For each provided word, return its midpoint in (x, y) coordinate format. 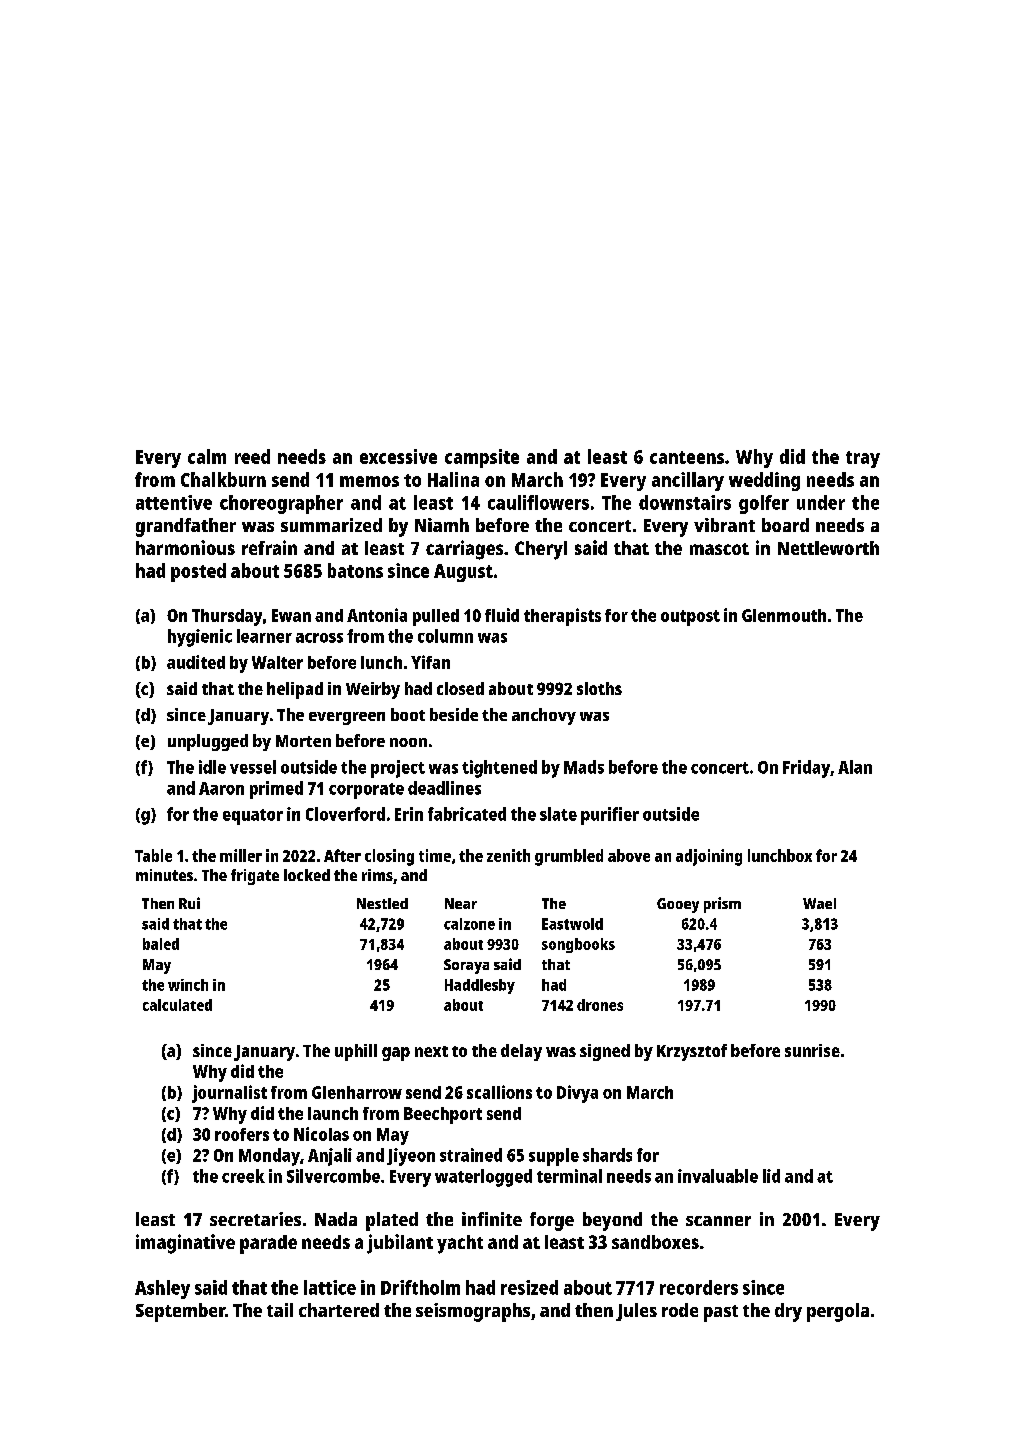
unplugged (208, 742)
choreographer (281, 504)
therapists (562, 617)
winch (188, 985)
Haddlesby (480, 986)
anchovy (544, 716)
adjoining (709, 857)
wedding (764, 481)
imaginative (185, 1244)
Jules (636, 1312)
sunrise (812, 1050)
